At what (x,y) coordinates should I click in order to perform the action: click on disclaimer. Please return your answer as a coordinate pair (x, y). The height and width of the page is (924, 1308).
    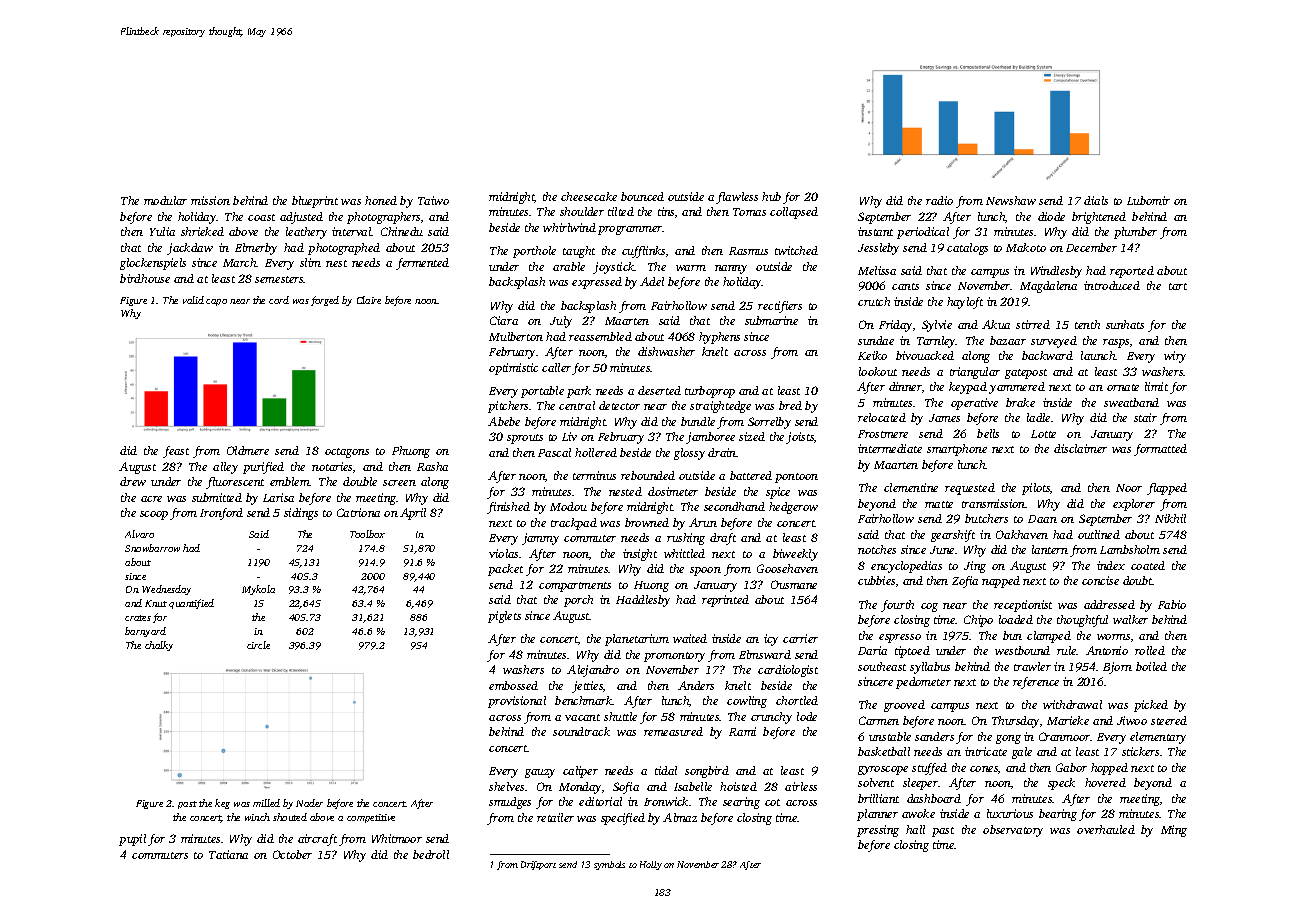
    Looking at the image, I should click on (1080, 448).
